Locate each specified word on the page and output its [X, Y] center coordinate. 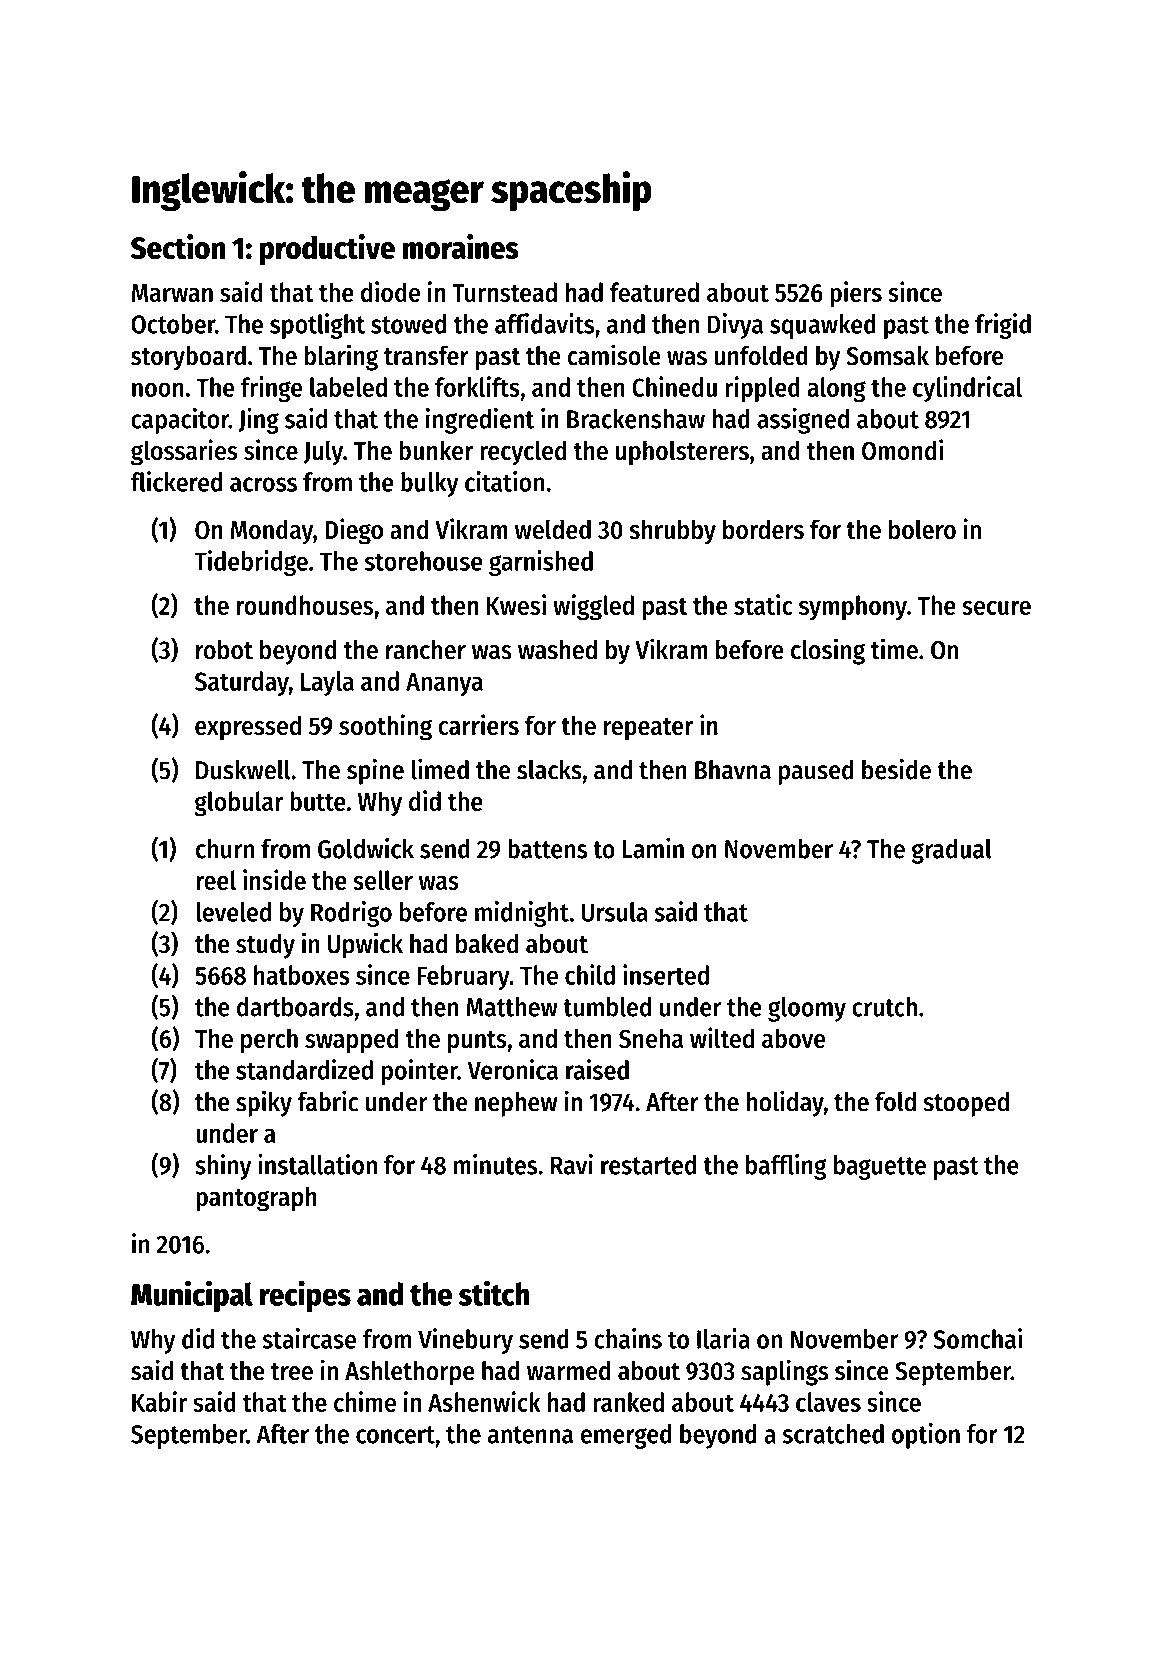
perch [269, 1041]
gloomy [807, 1009]
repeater [648, 729]
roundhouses [305, 605]
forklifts [477, 386]
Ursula [615, 912]
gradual [951, 851]
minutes [496, 1164]
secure [996, 607]
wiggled [593, 607]
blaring [341, 357]
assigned [803, 421]
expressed [248, 728]
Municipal [192, 1296]
